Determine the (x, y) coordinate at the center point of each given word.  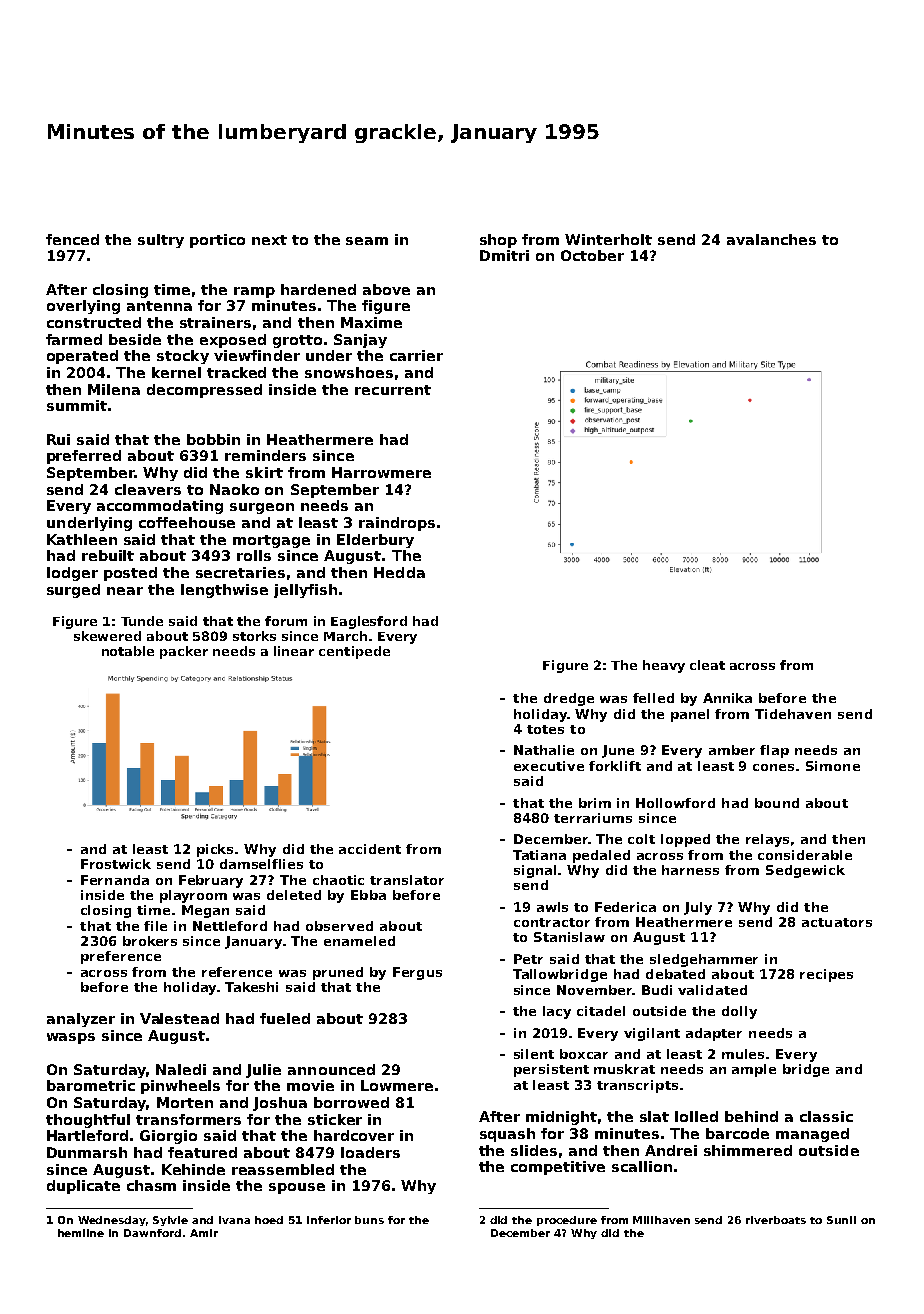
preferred (84, 457)
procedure (567, 1221)
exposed (233, 341)
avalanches (771, 239)
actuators (837, 922)
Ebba (368, 895)
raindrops (397, 524)
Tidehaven (793, 714)
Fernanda (115, 880)
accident (370, 849)
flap (774, 751)
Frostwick (116, 864)
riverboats (776, 1220)
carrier (416, 355)
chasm (151, 1185)
